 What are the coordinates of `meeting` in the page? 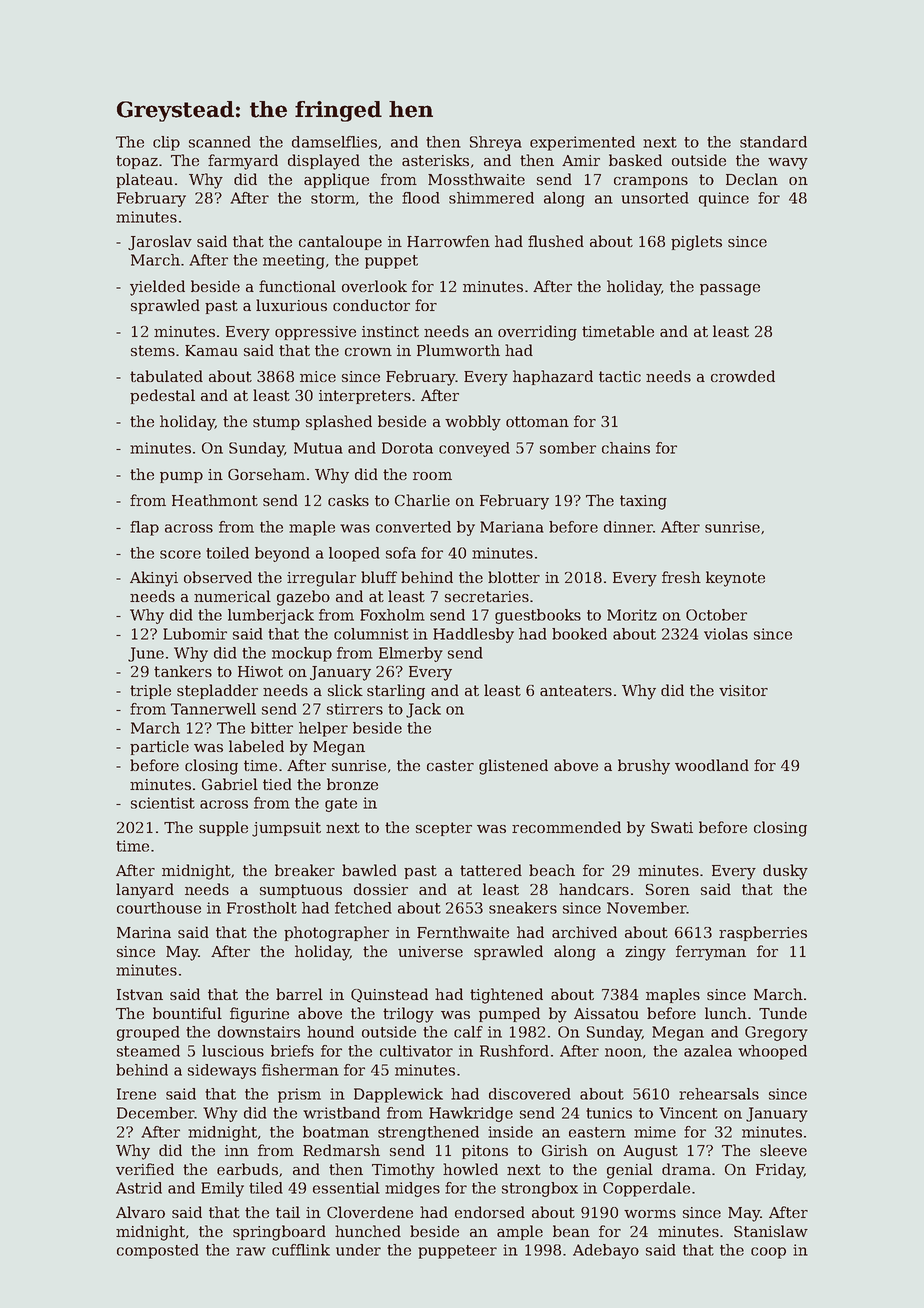 It's located at (294, 261).
